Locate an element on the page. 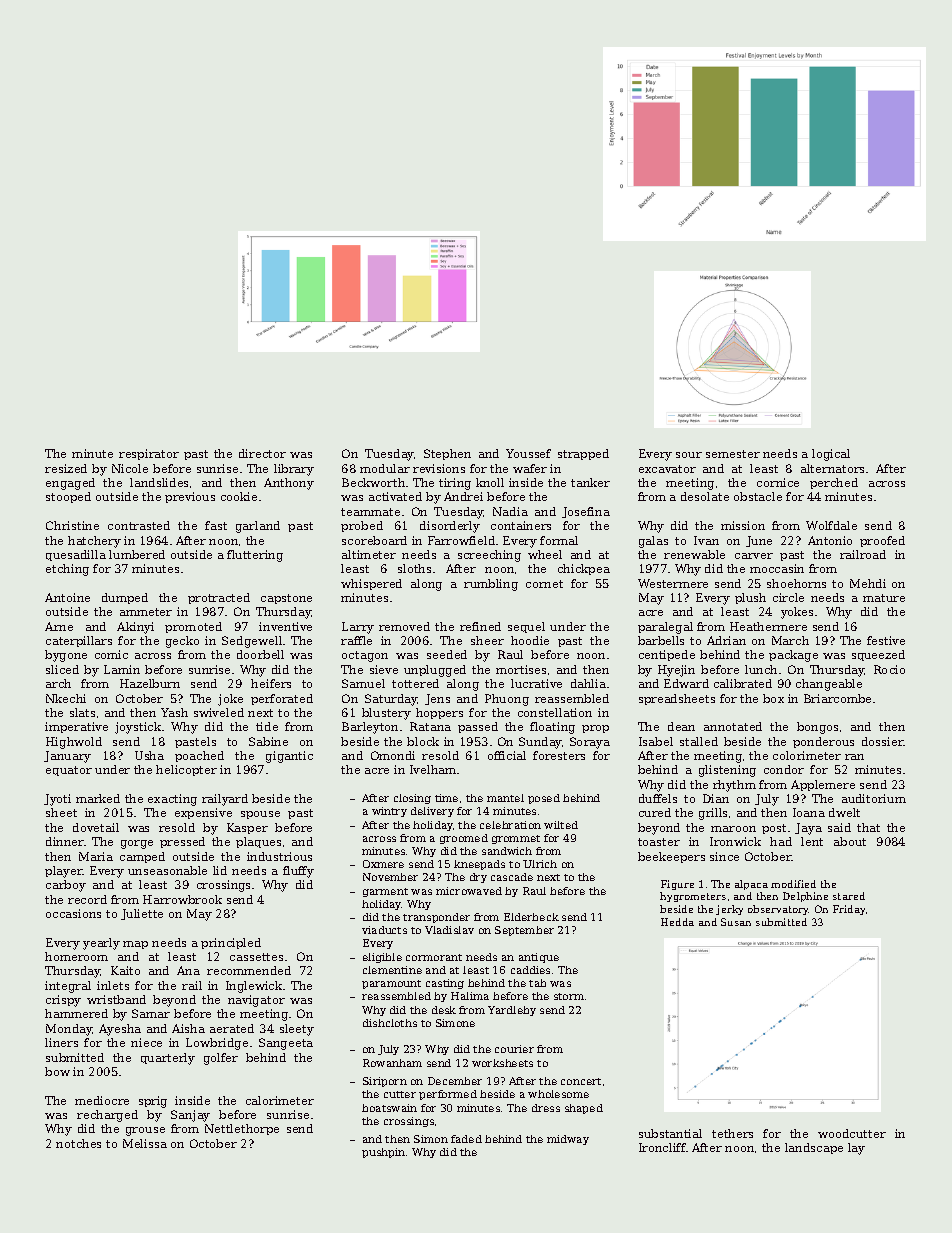  resized is located at coordinates (66, 468).
